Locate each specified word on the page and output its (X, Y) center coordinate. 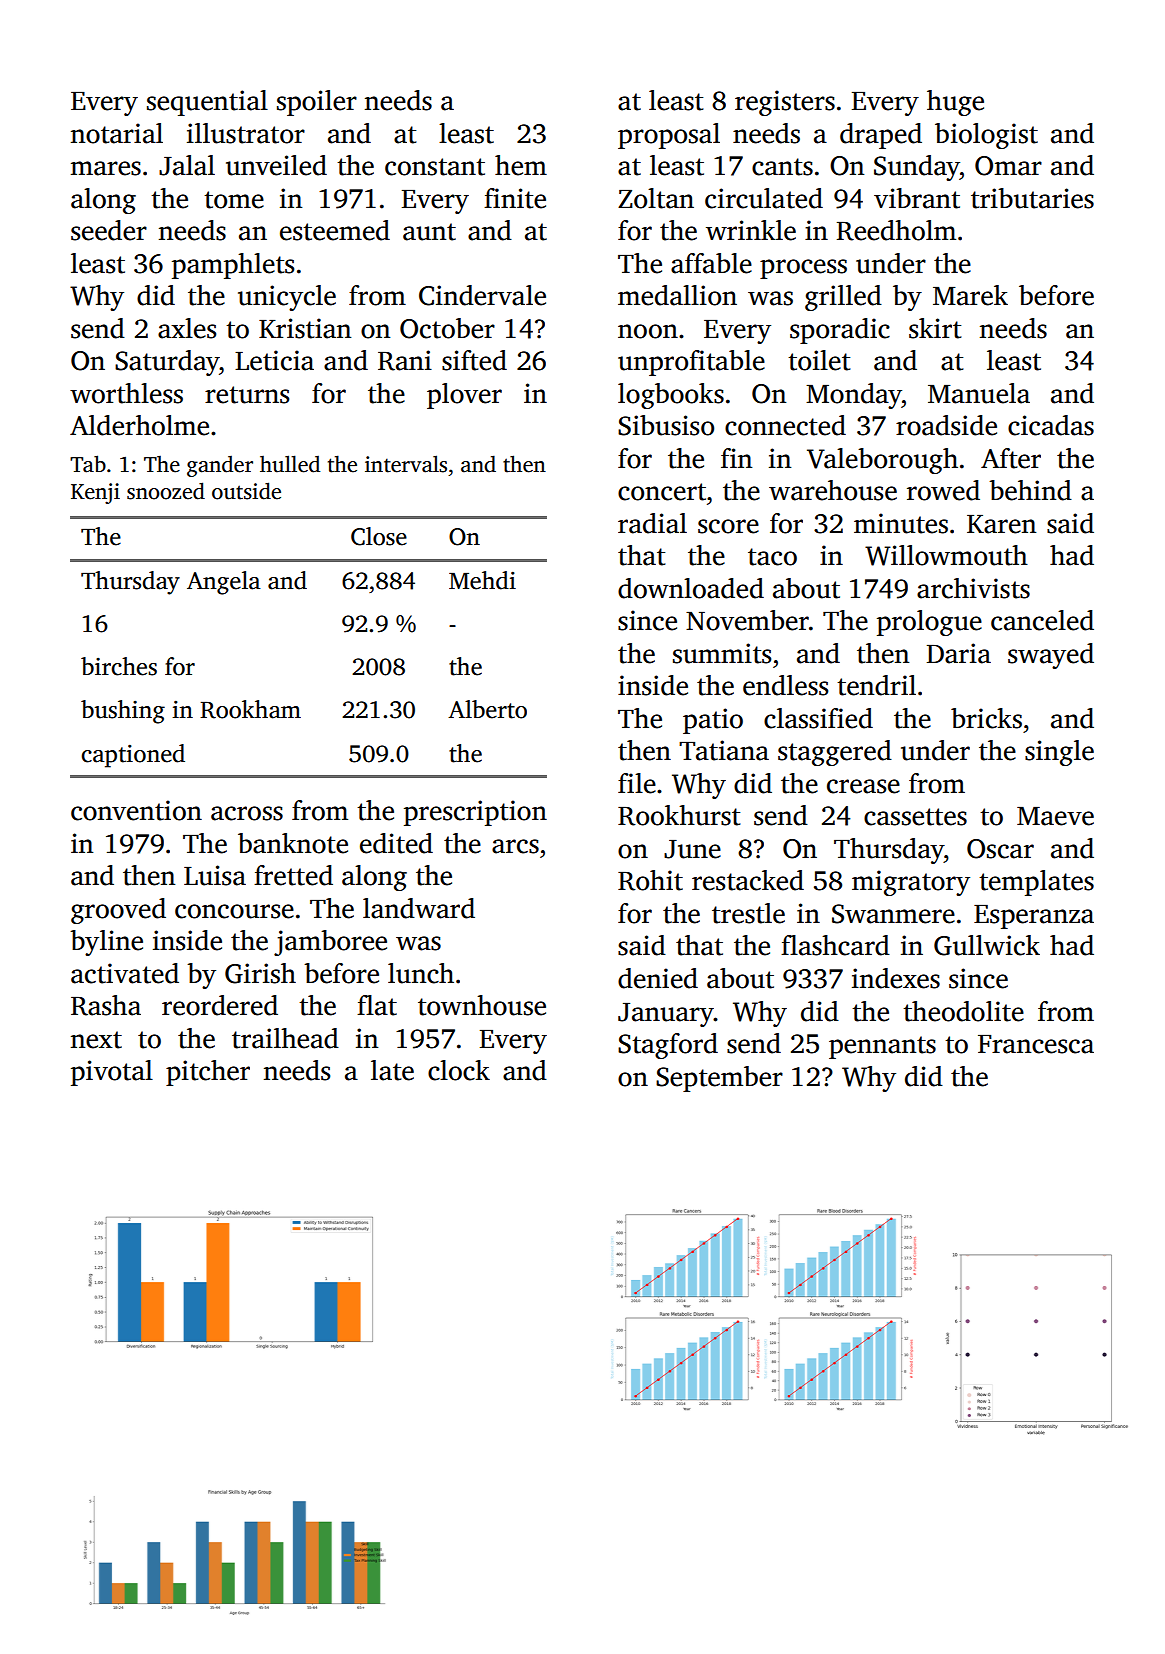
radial (652, 523)
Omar (1008, 166)
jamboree (330, 943)
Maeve (1055, 816)
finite (515, 198)
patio (713, 721)
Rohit (650, 880)
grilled (843, 298)
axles (187, 328)
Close (379, 536)
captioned (133, 756)
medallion (677, 295)
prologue (929, 623)
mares (106, 168)
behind (1030, 490)
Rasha (106, 1005)
